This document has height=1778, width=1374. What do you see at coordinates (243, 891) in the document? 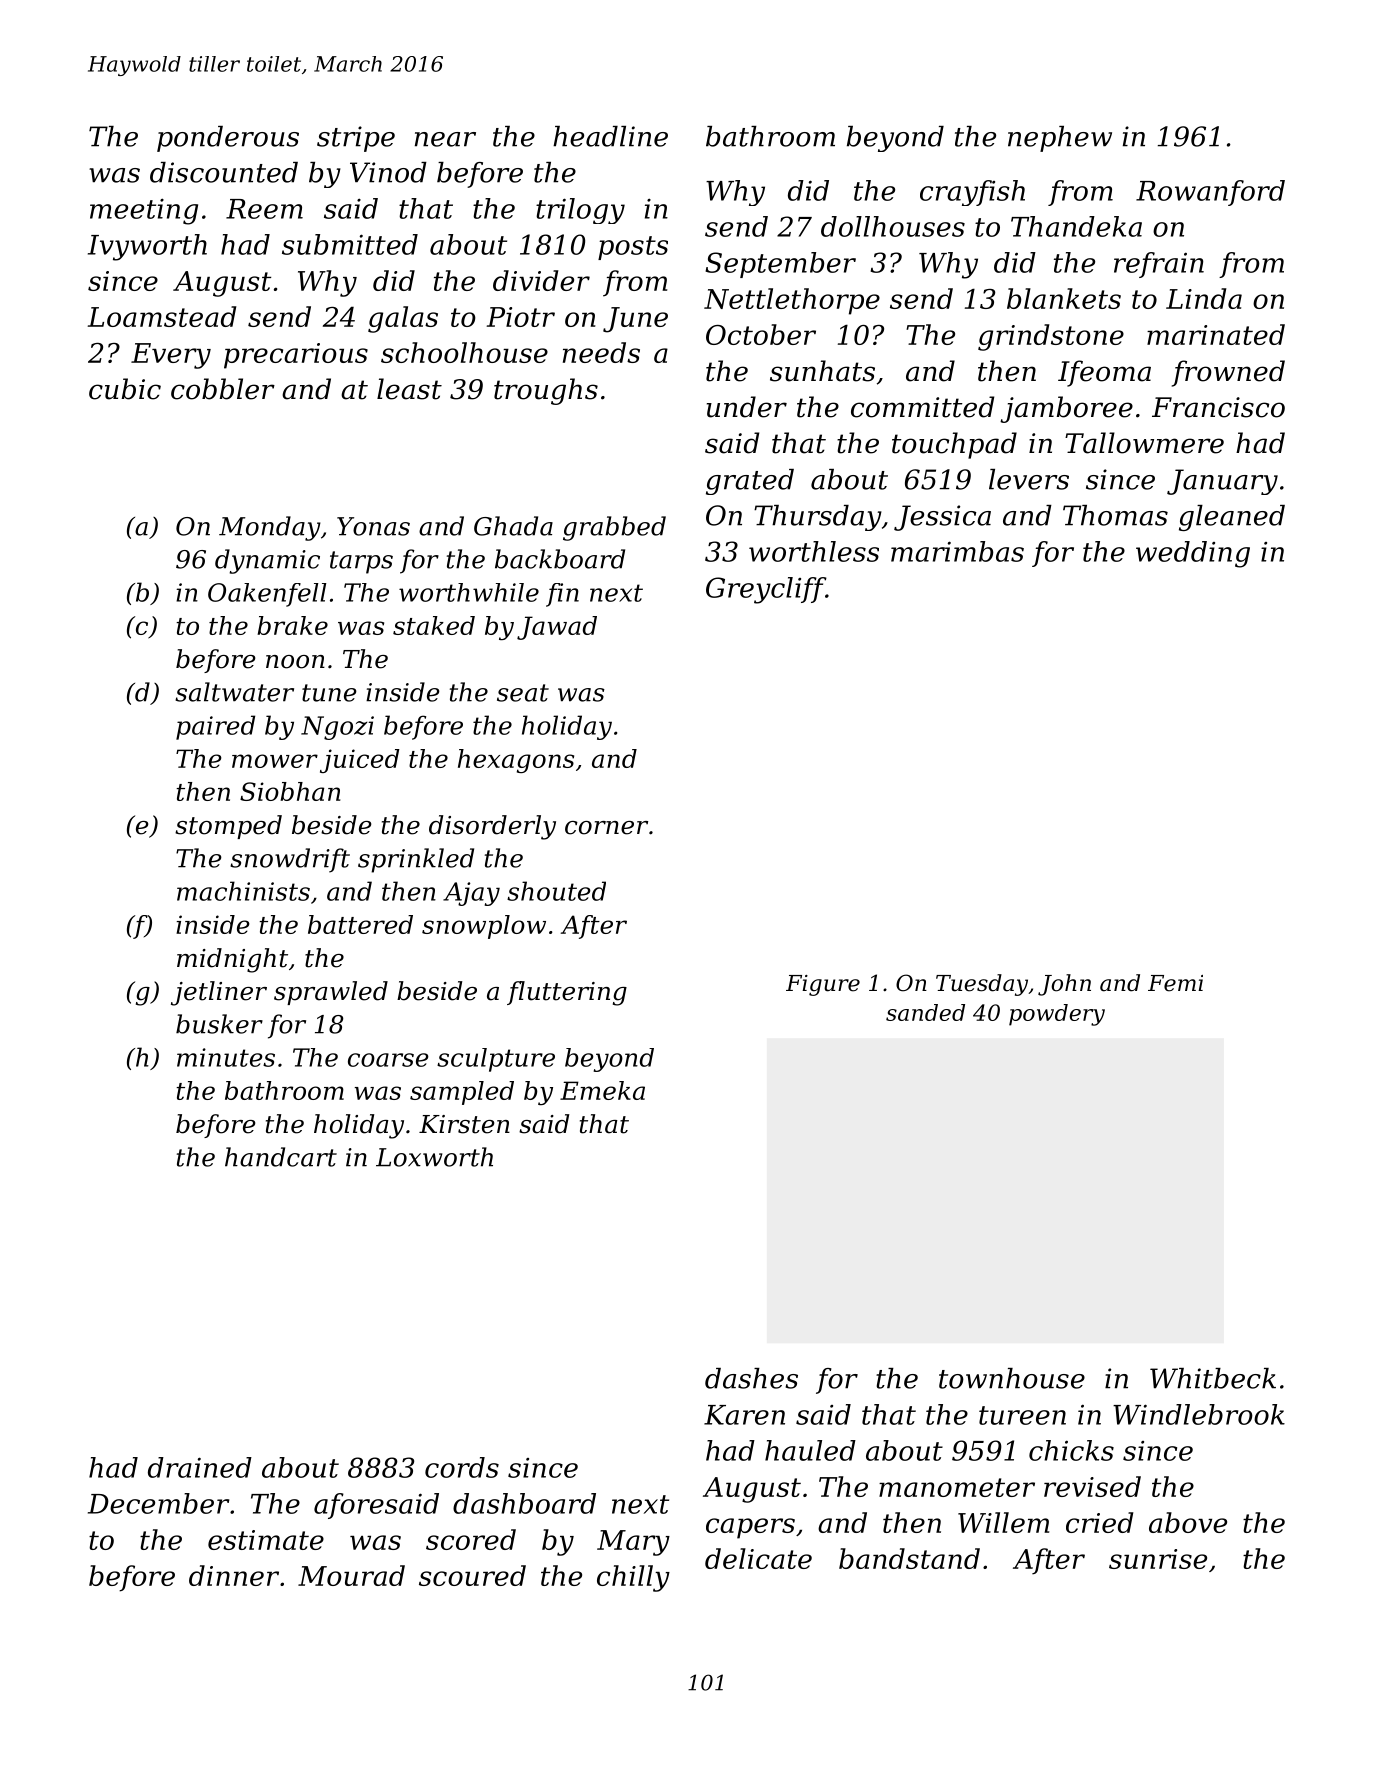
I see `machinists` at bounding box center [243, 891].
